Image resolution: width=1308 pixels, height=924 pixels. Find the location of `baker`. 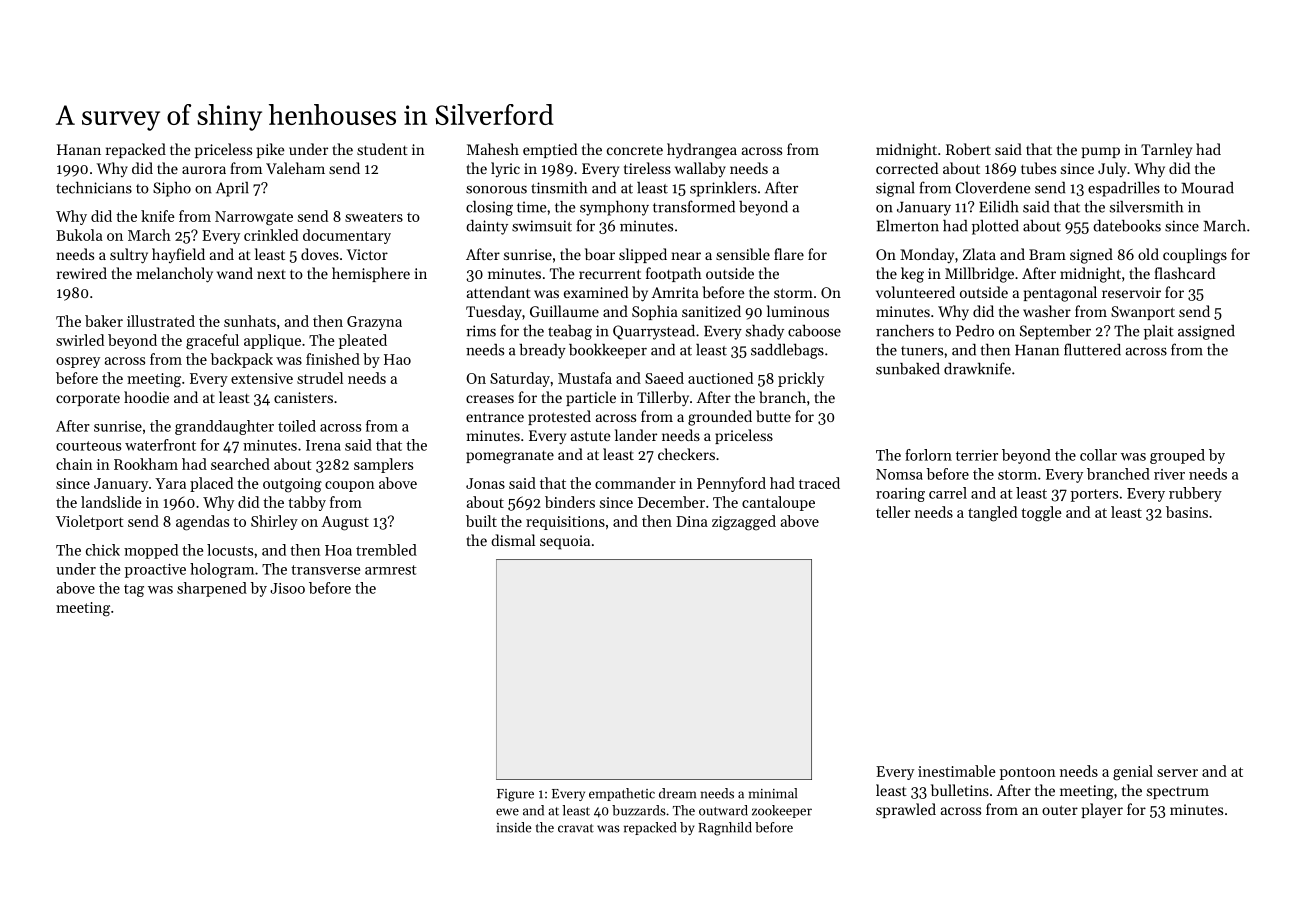

baker is located at coordinates (104, 321).
